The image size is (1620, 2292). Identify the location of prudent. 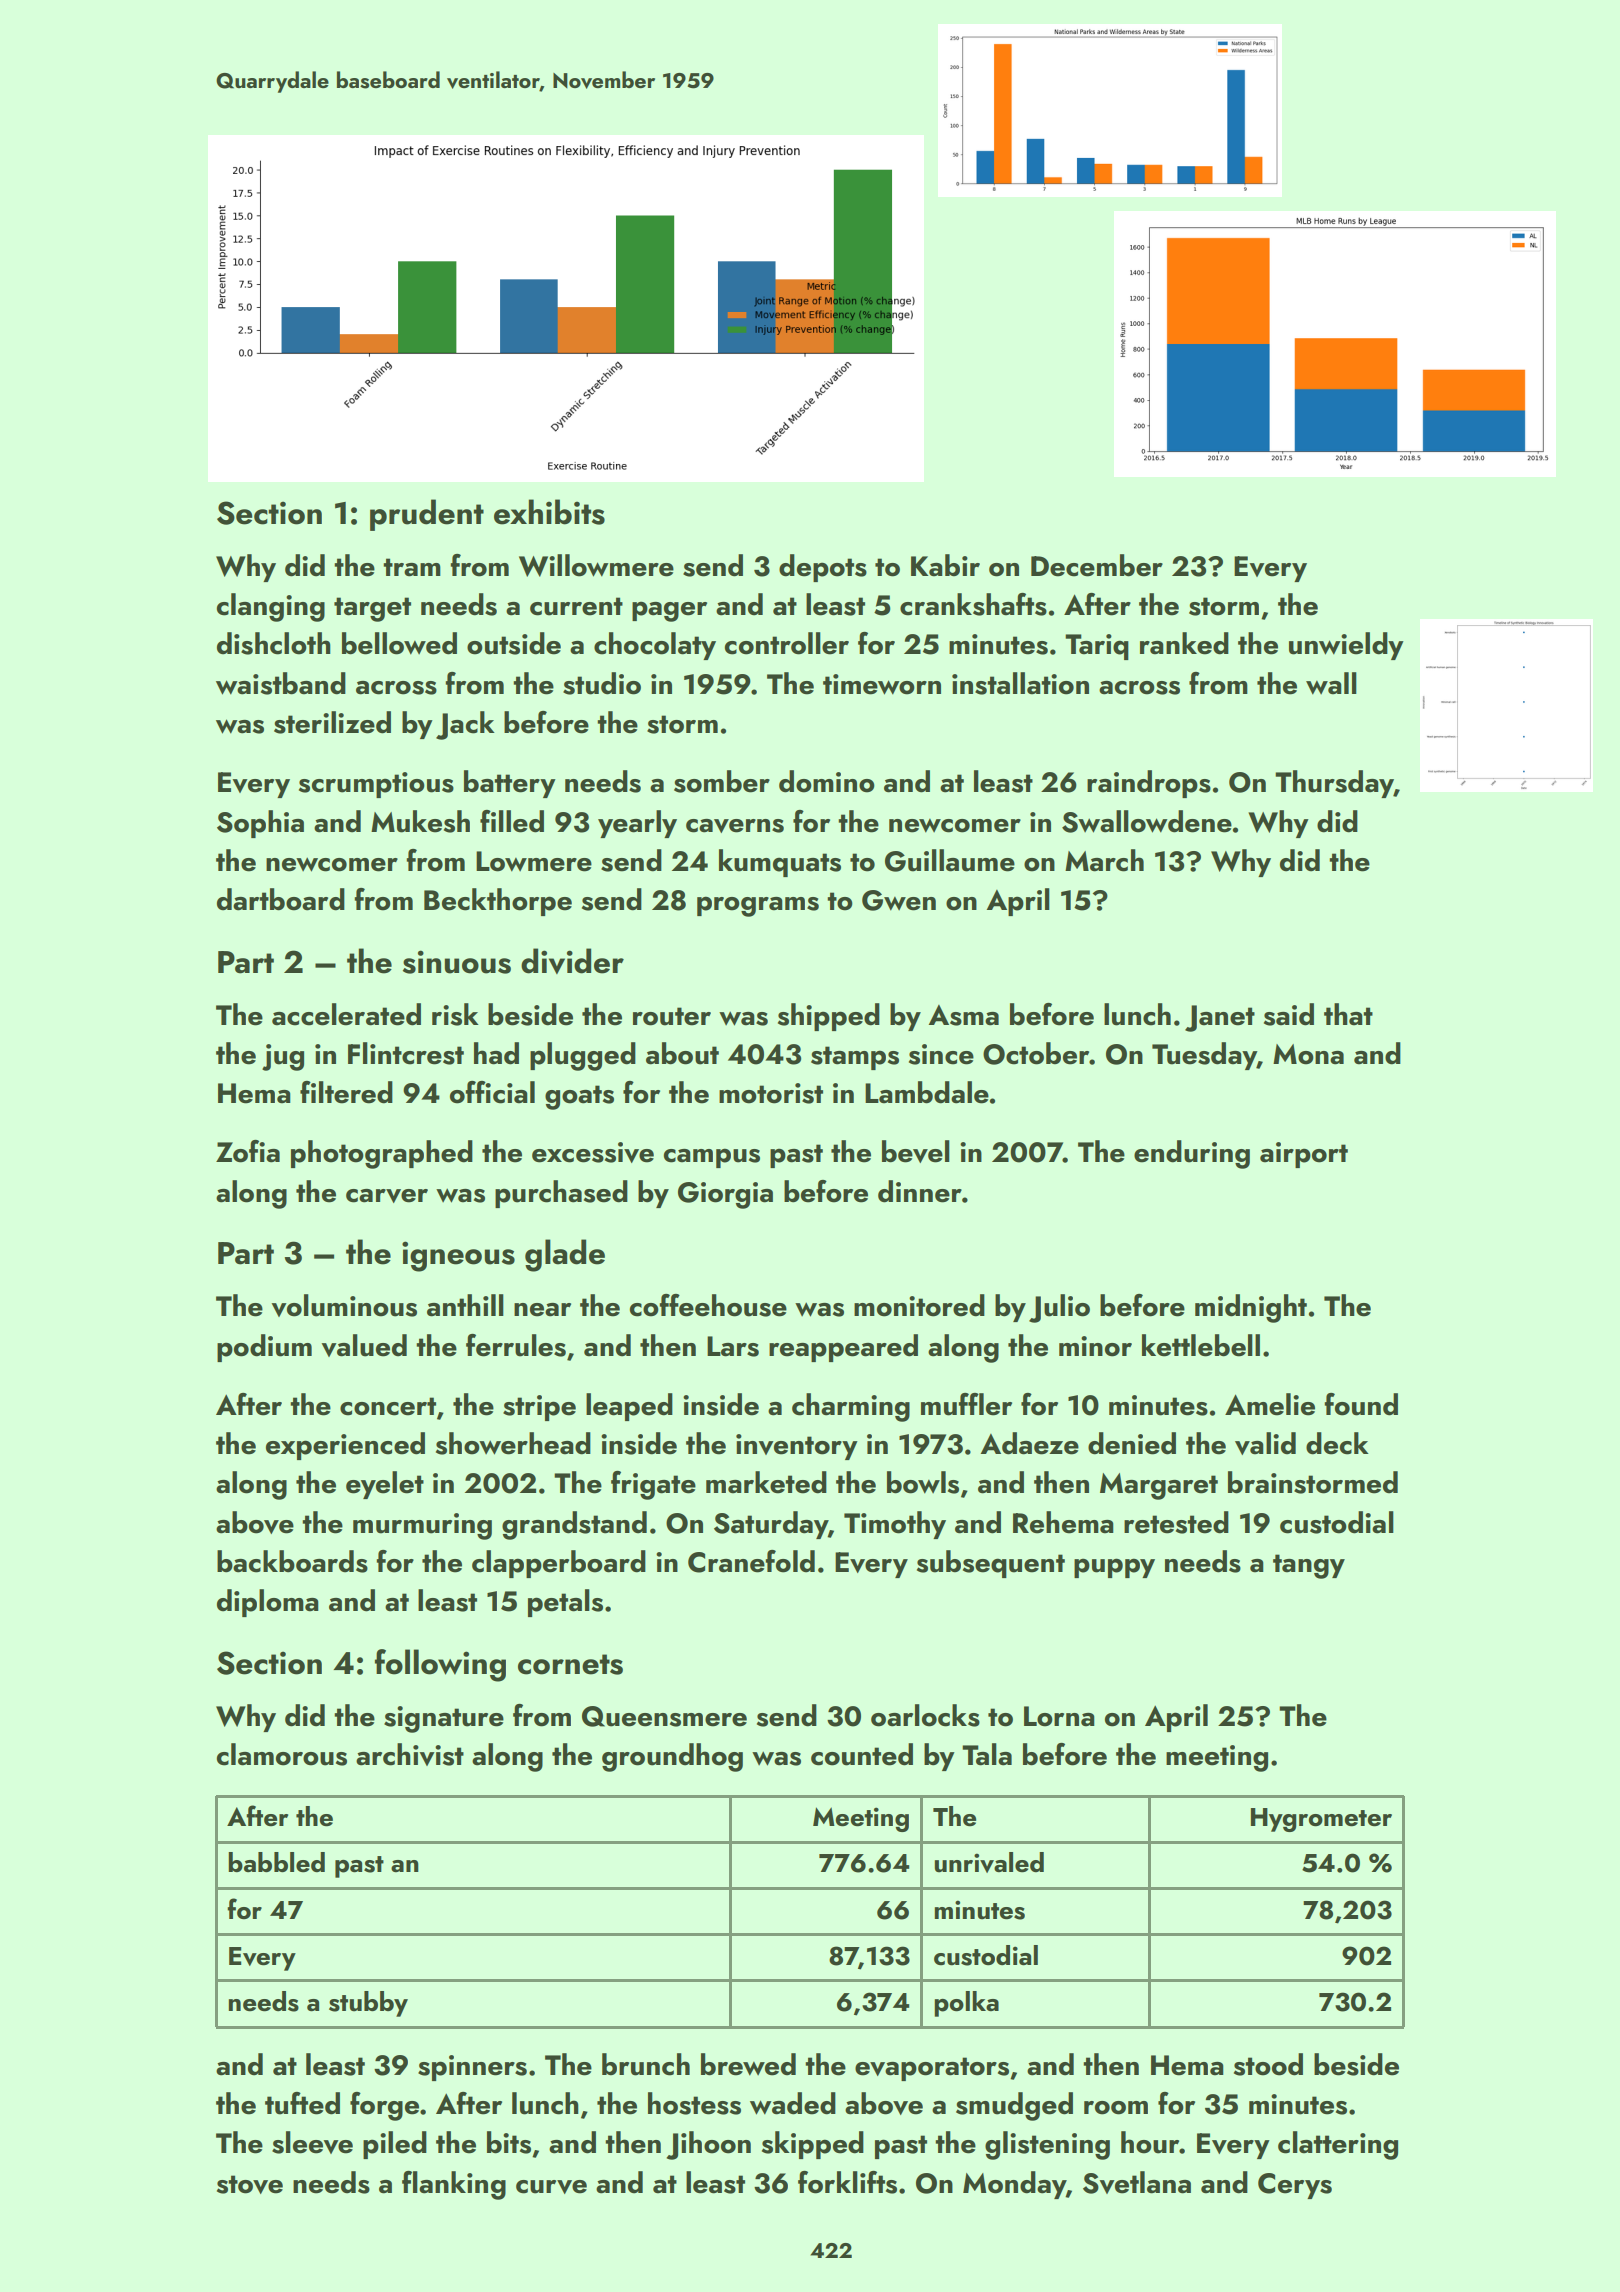
(427, 515).
